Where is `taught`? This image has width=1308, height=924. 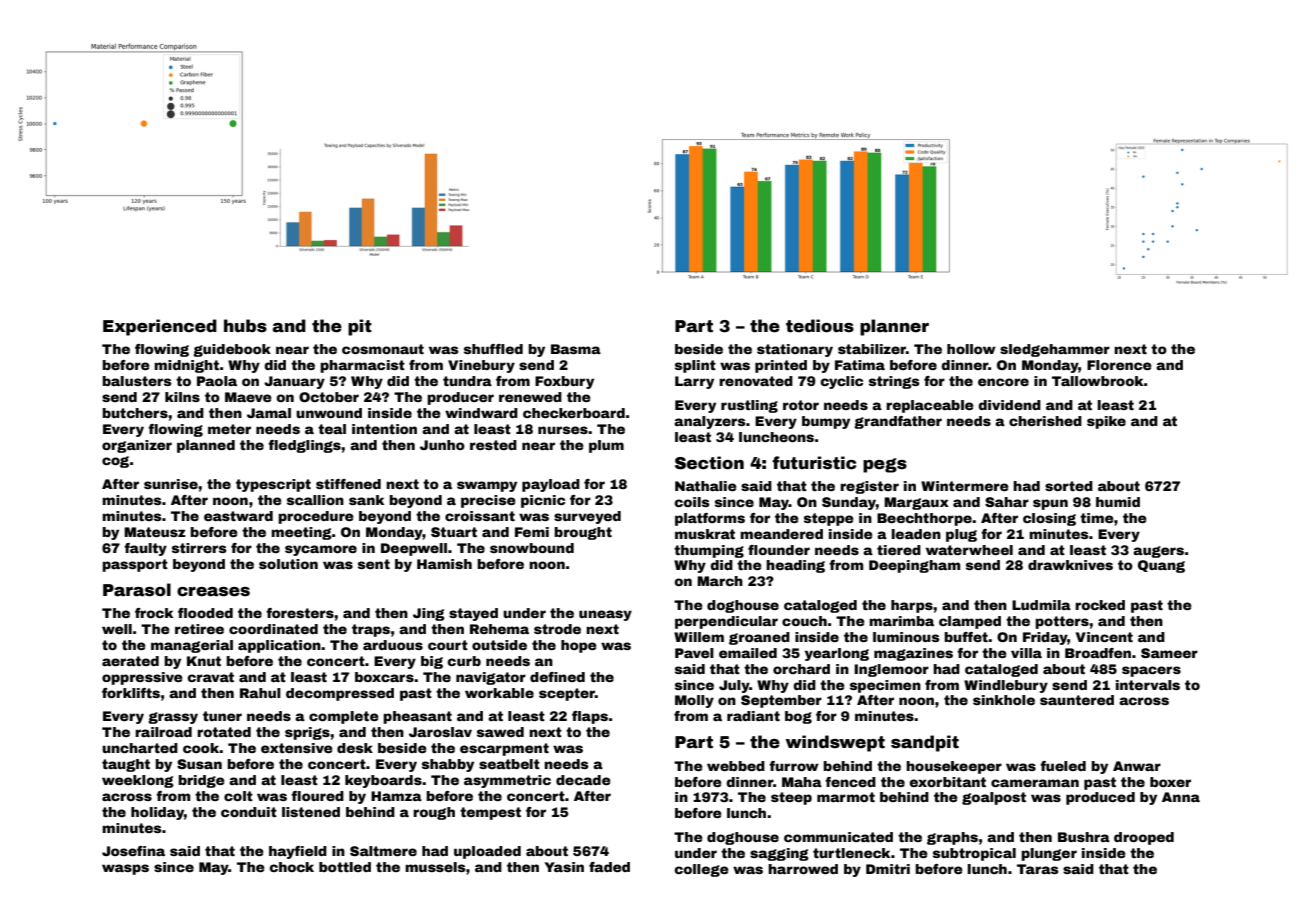 taught is located at coordinates (126, 765).
